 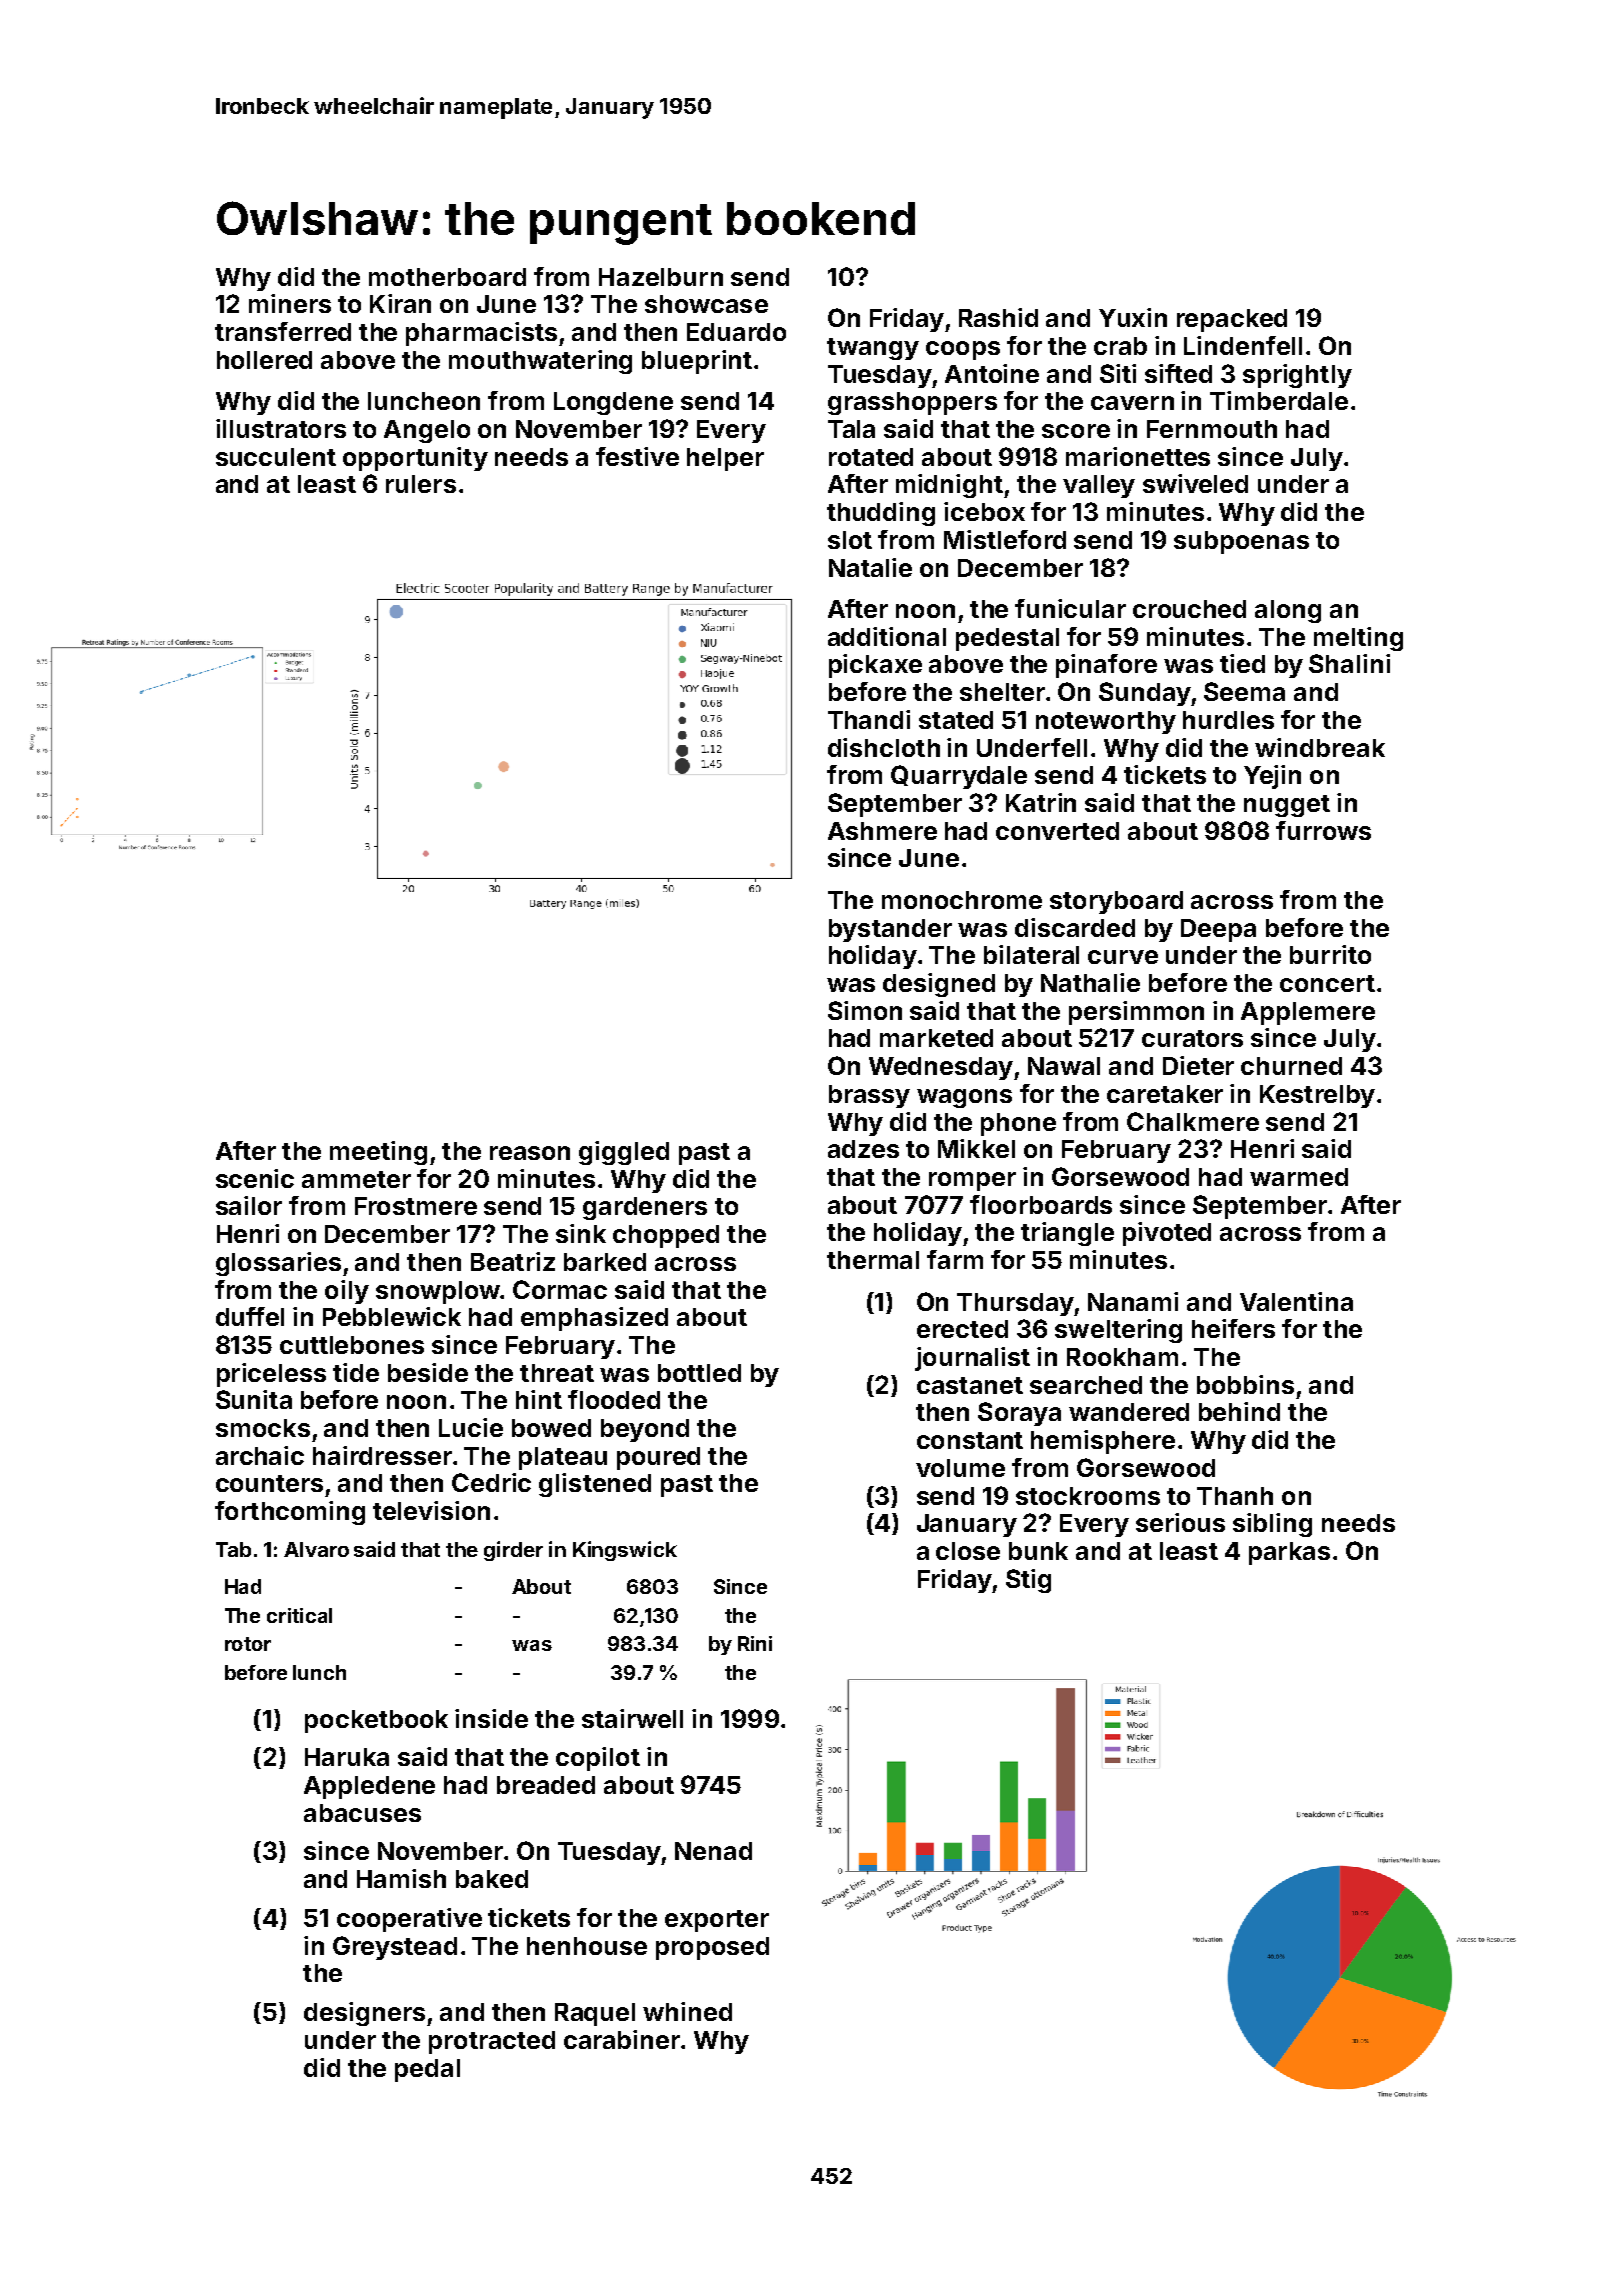 What do you see at coordinates (276, 457) in the screenshot?
I see `succulent` at bounding box center [276, 457].
